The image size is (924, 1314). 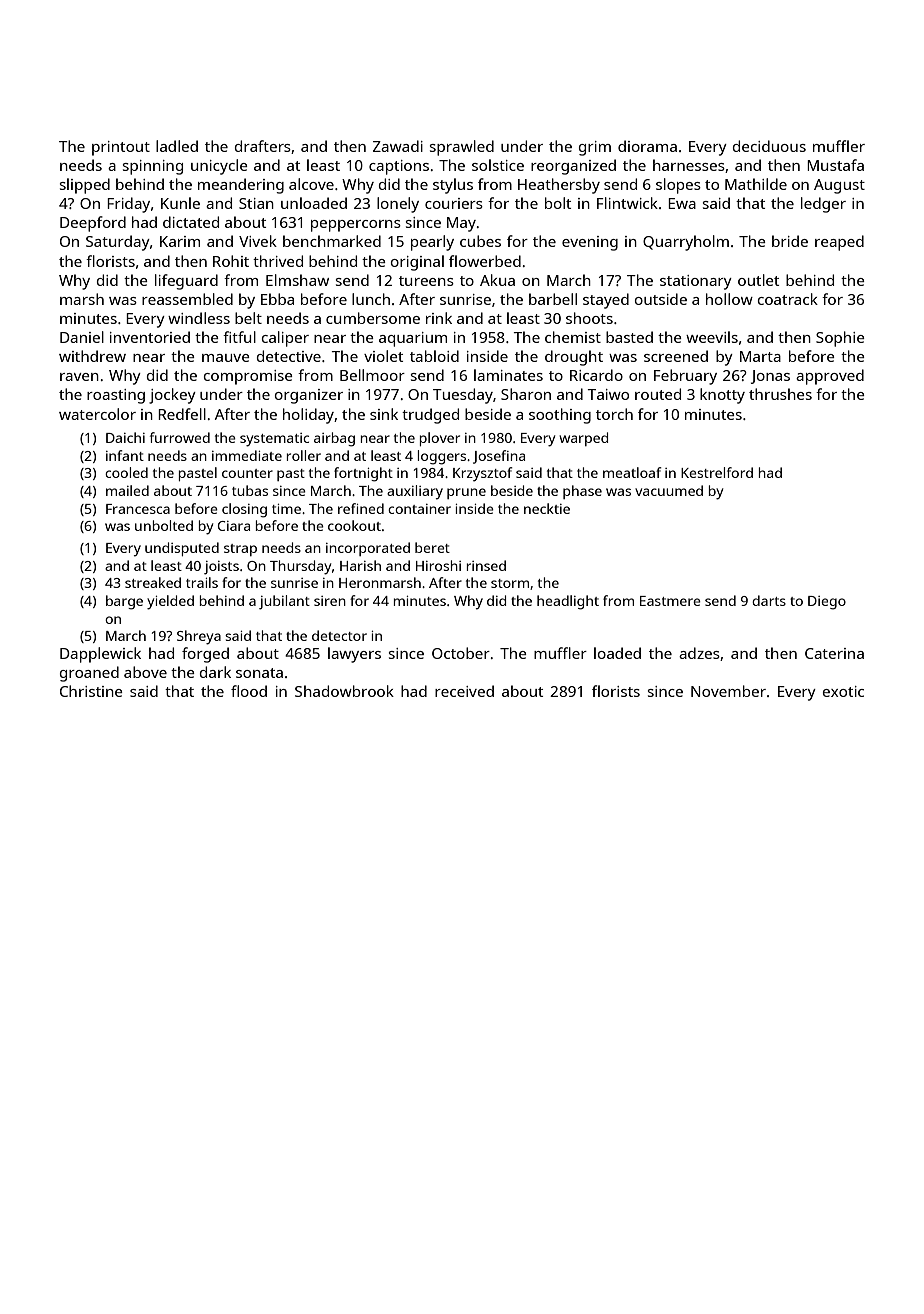 What do you see at coordinates (658, 394) in the document?
I see `routed` at bounding box center [658, 394].
